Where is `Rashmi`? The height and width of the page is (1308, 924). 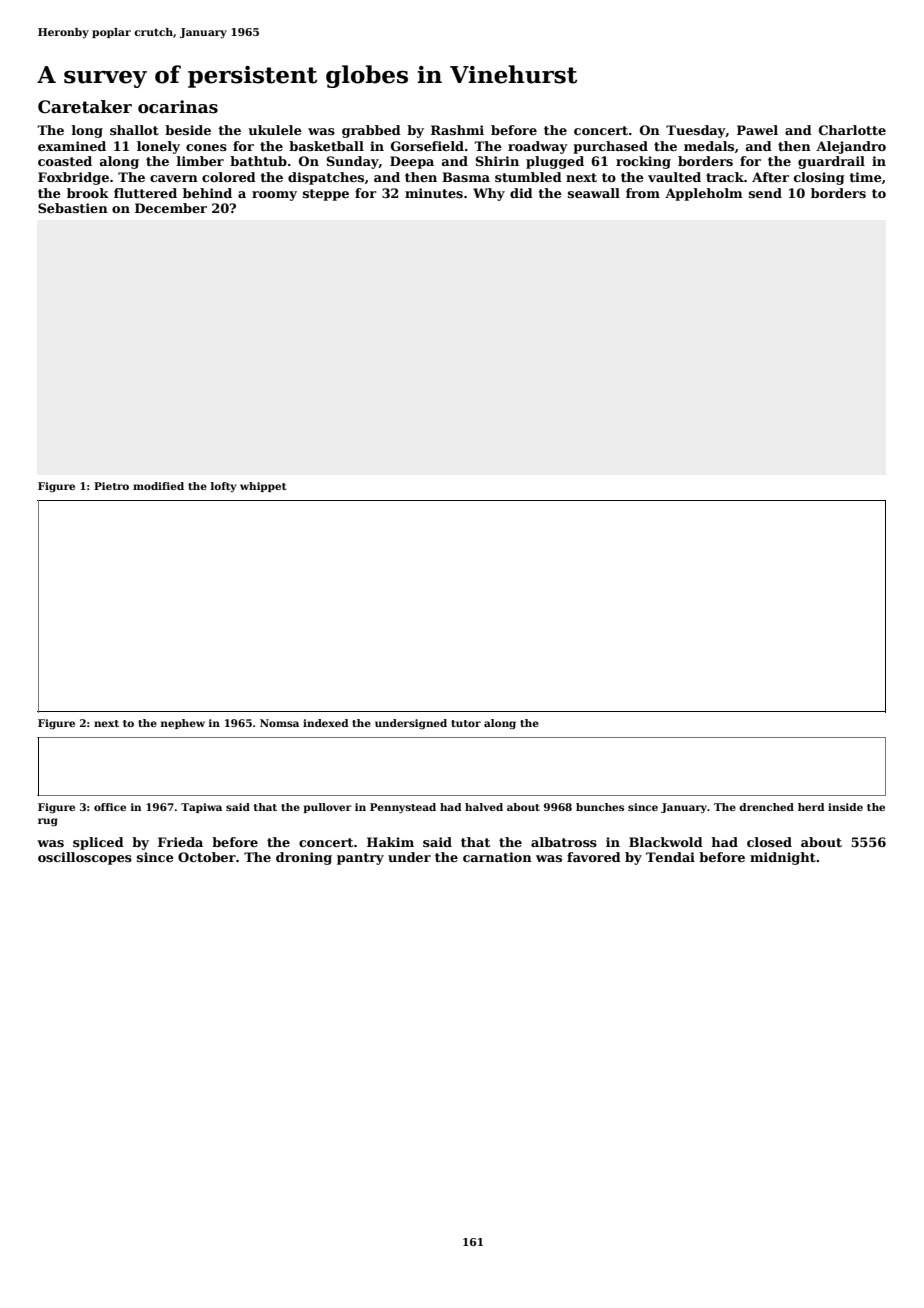 Rashmi is located at coordinates (457, 130).
